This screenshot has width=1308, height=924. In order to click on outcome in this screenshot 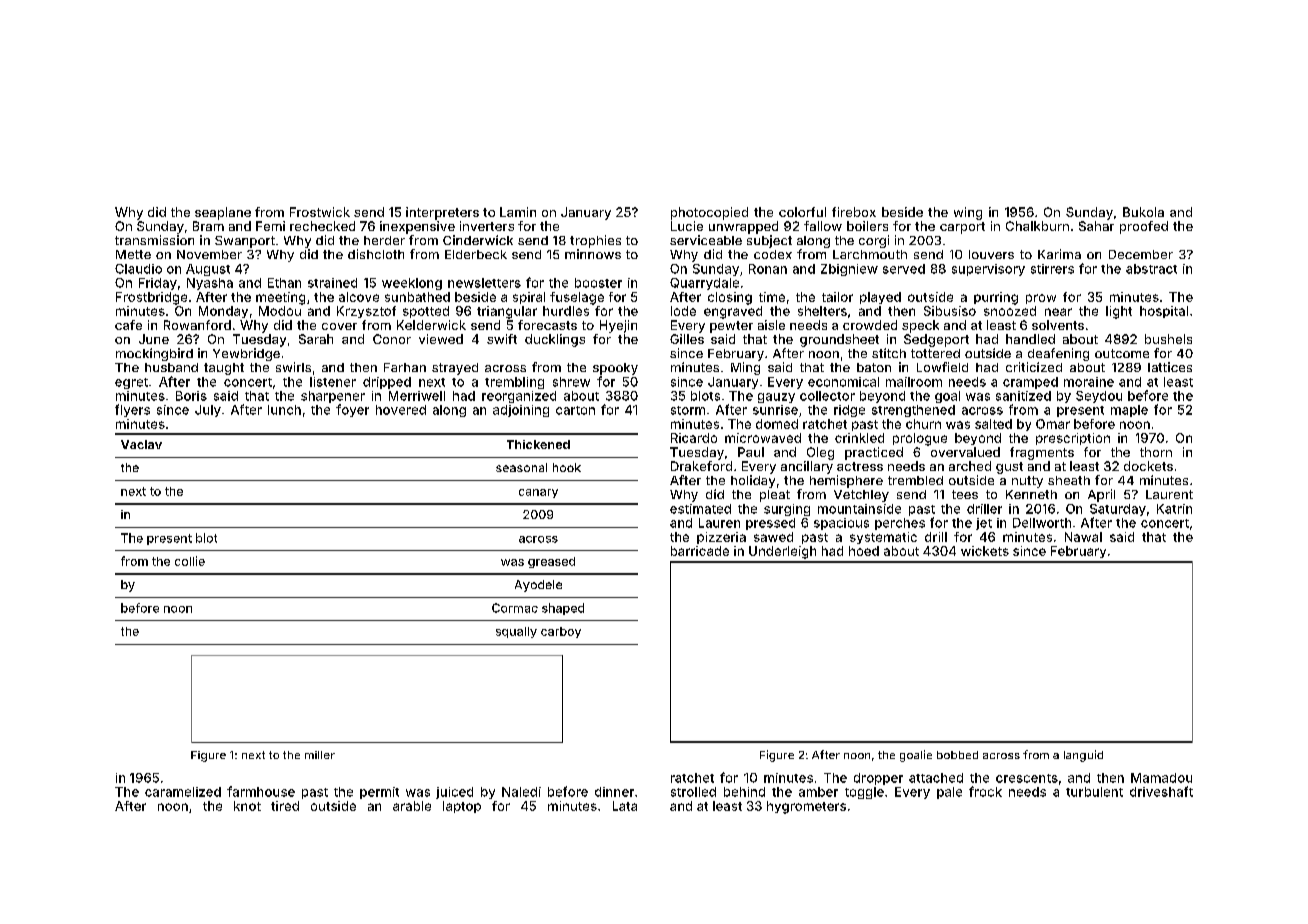, I will do `click(1122, 353)`.
